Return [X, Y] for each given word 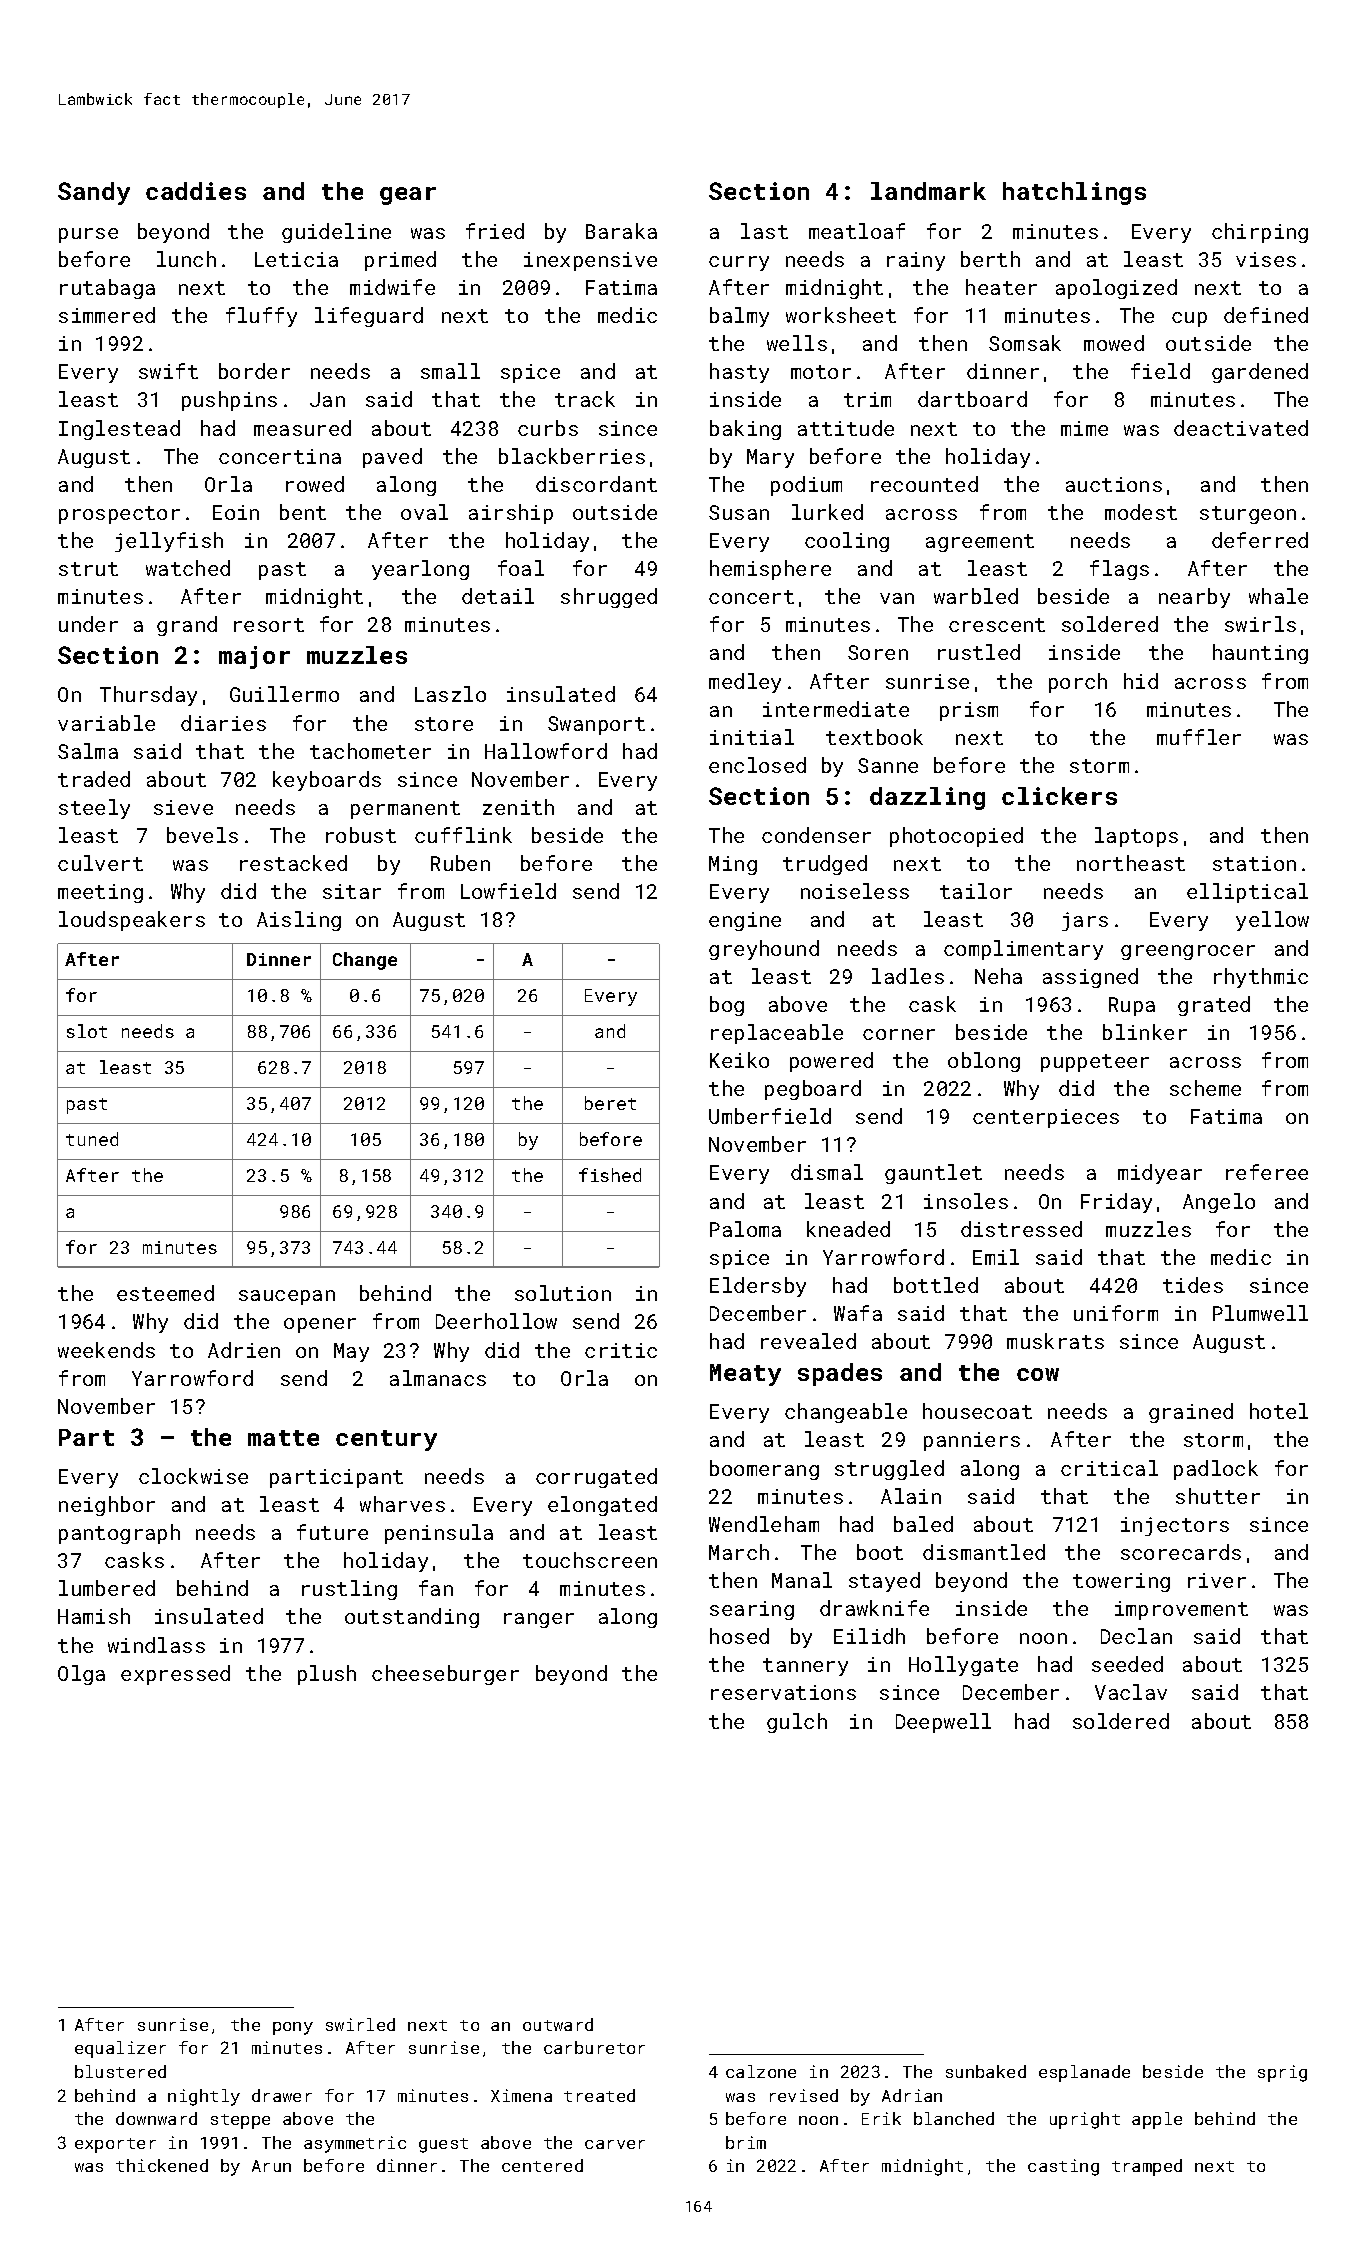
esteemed [165, 1293]
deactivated [1241, 428]
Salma [88, 751]
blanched [954, 2118]
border [254, 371]
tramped [1147, 2167]
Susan [739, 512]
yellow [1272, 921]
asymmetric [355, 2144]
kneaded [848, 1229]
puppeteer [1095, 1063]
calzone [761, 2071]
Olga [81, 1675]
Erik [881, 2118]
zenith [518, 807]
